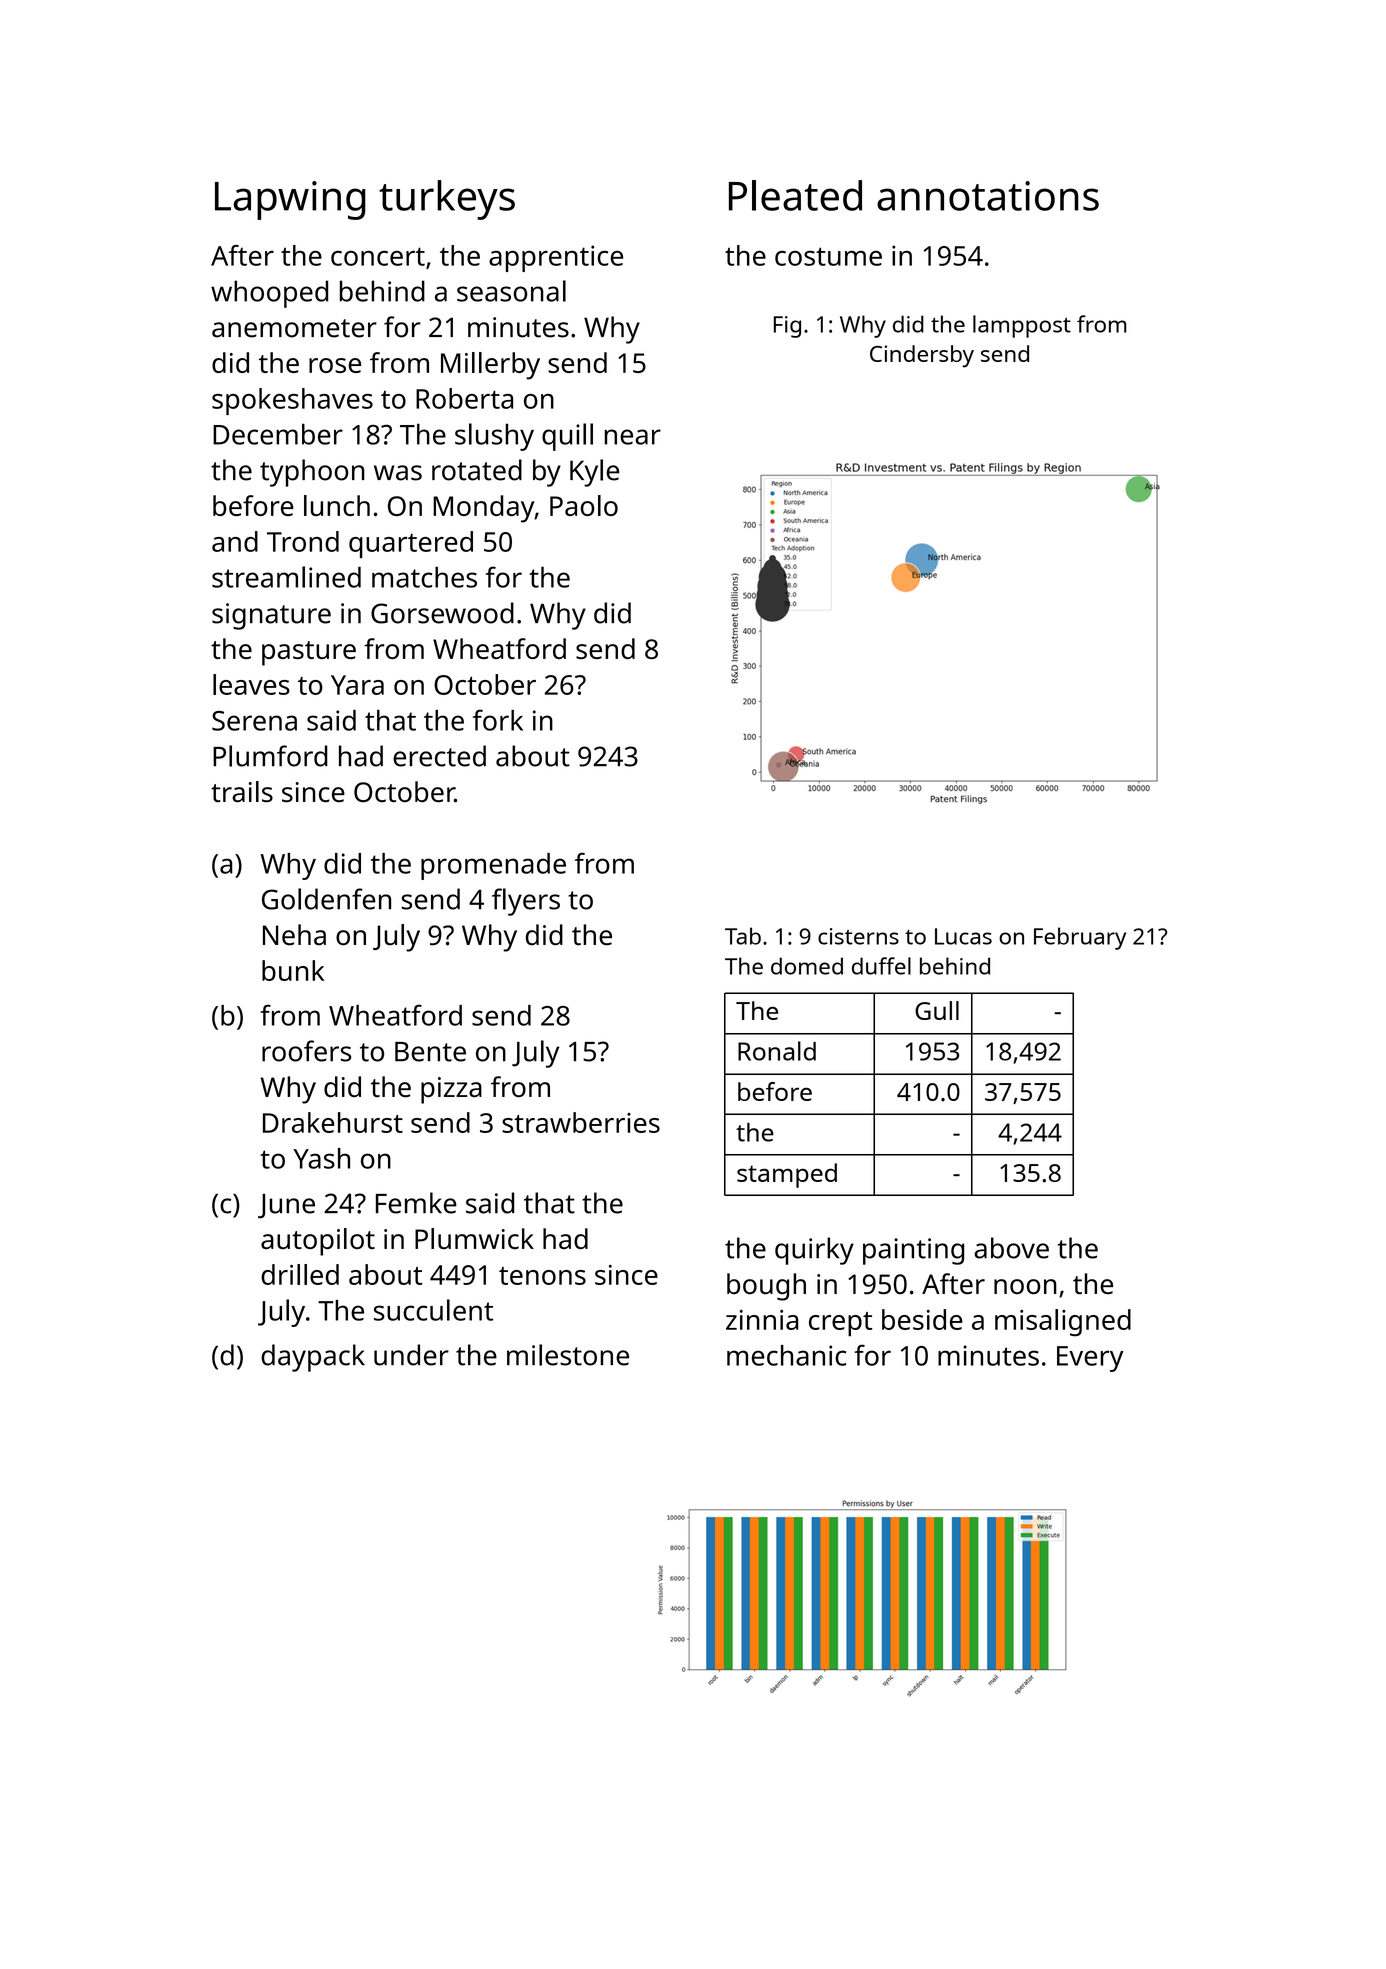 The height and width of the page is (1969, 1386). I want to click on Every, so click(1090, 1359).
